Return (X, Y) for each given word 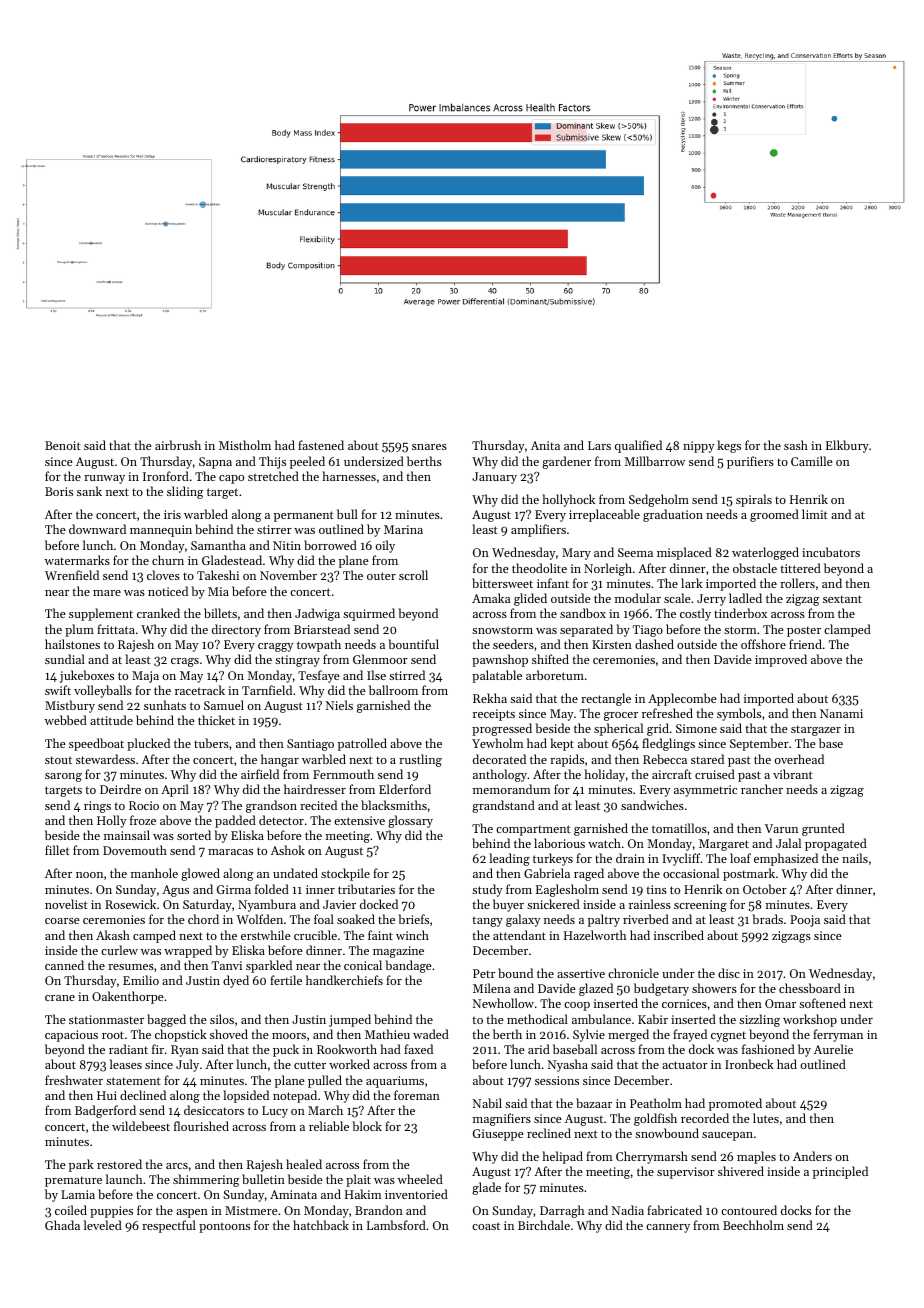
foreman (417, 1095)
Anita (545, 445)
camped (154, 936)
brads (767, 919)
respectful (169, 1226)
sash (796, 445)
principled (840, 1172)
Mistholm (245, 445)
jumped (350, 1020)
